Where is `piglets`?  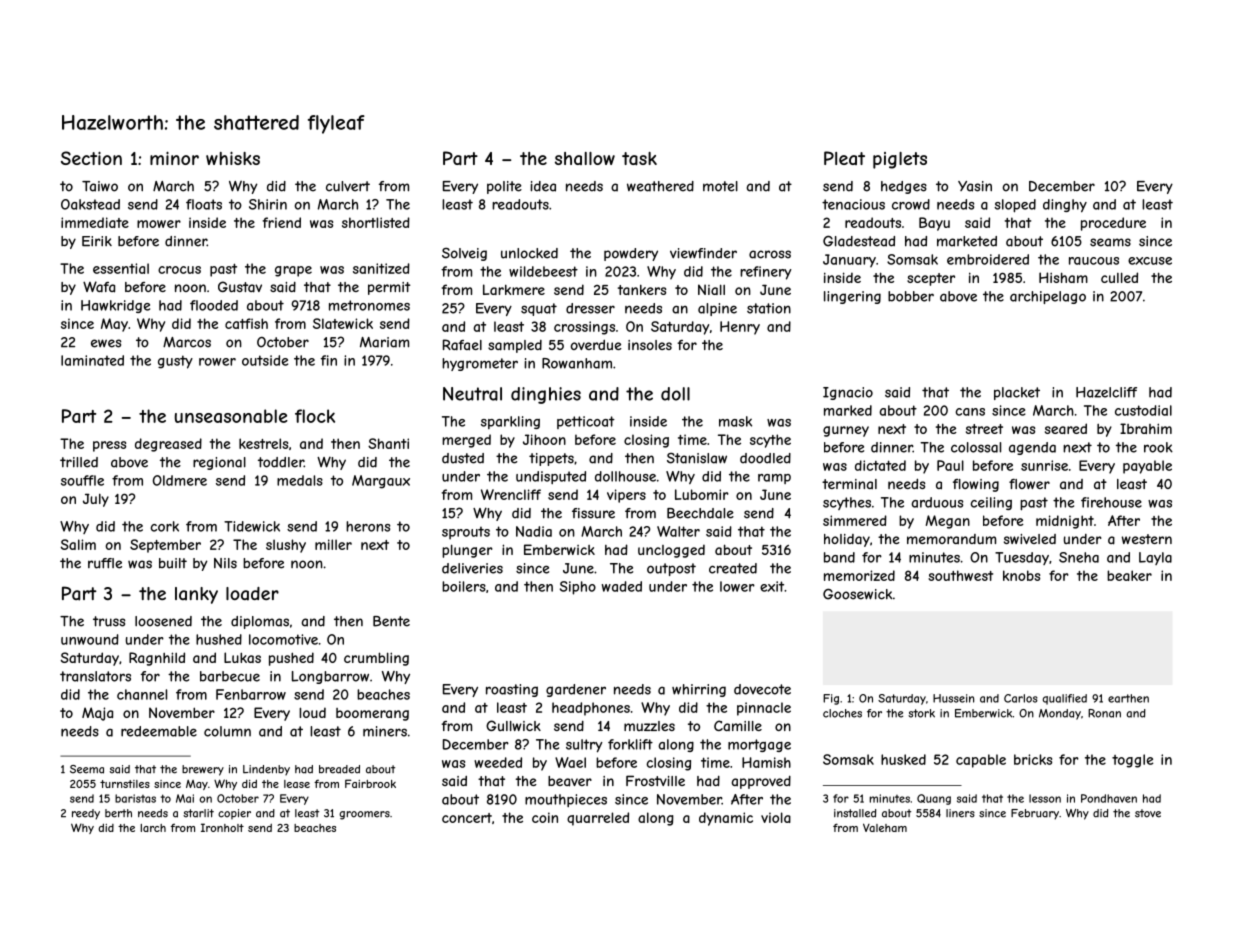
piglets is located at coordinates (900, 160).
